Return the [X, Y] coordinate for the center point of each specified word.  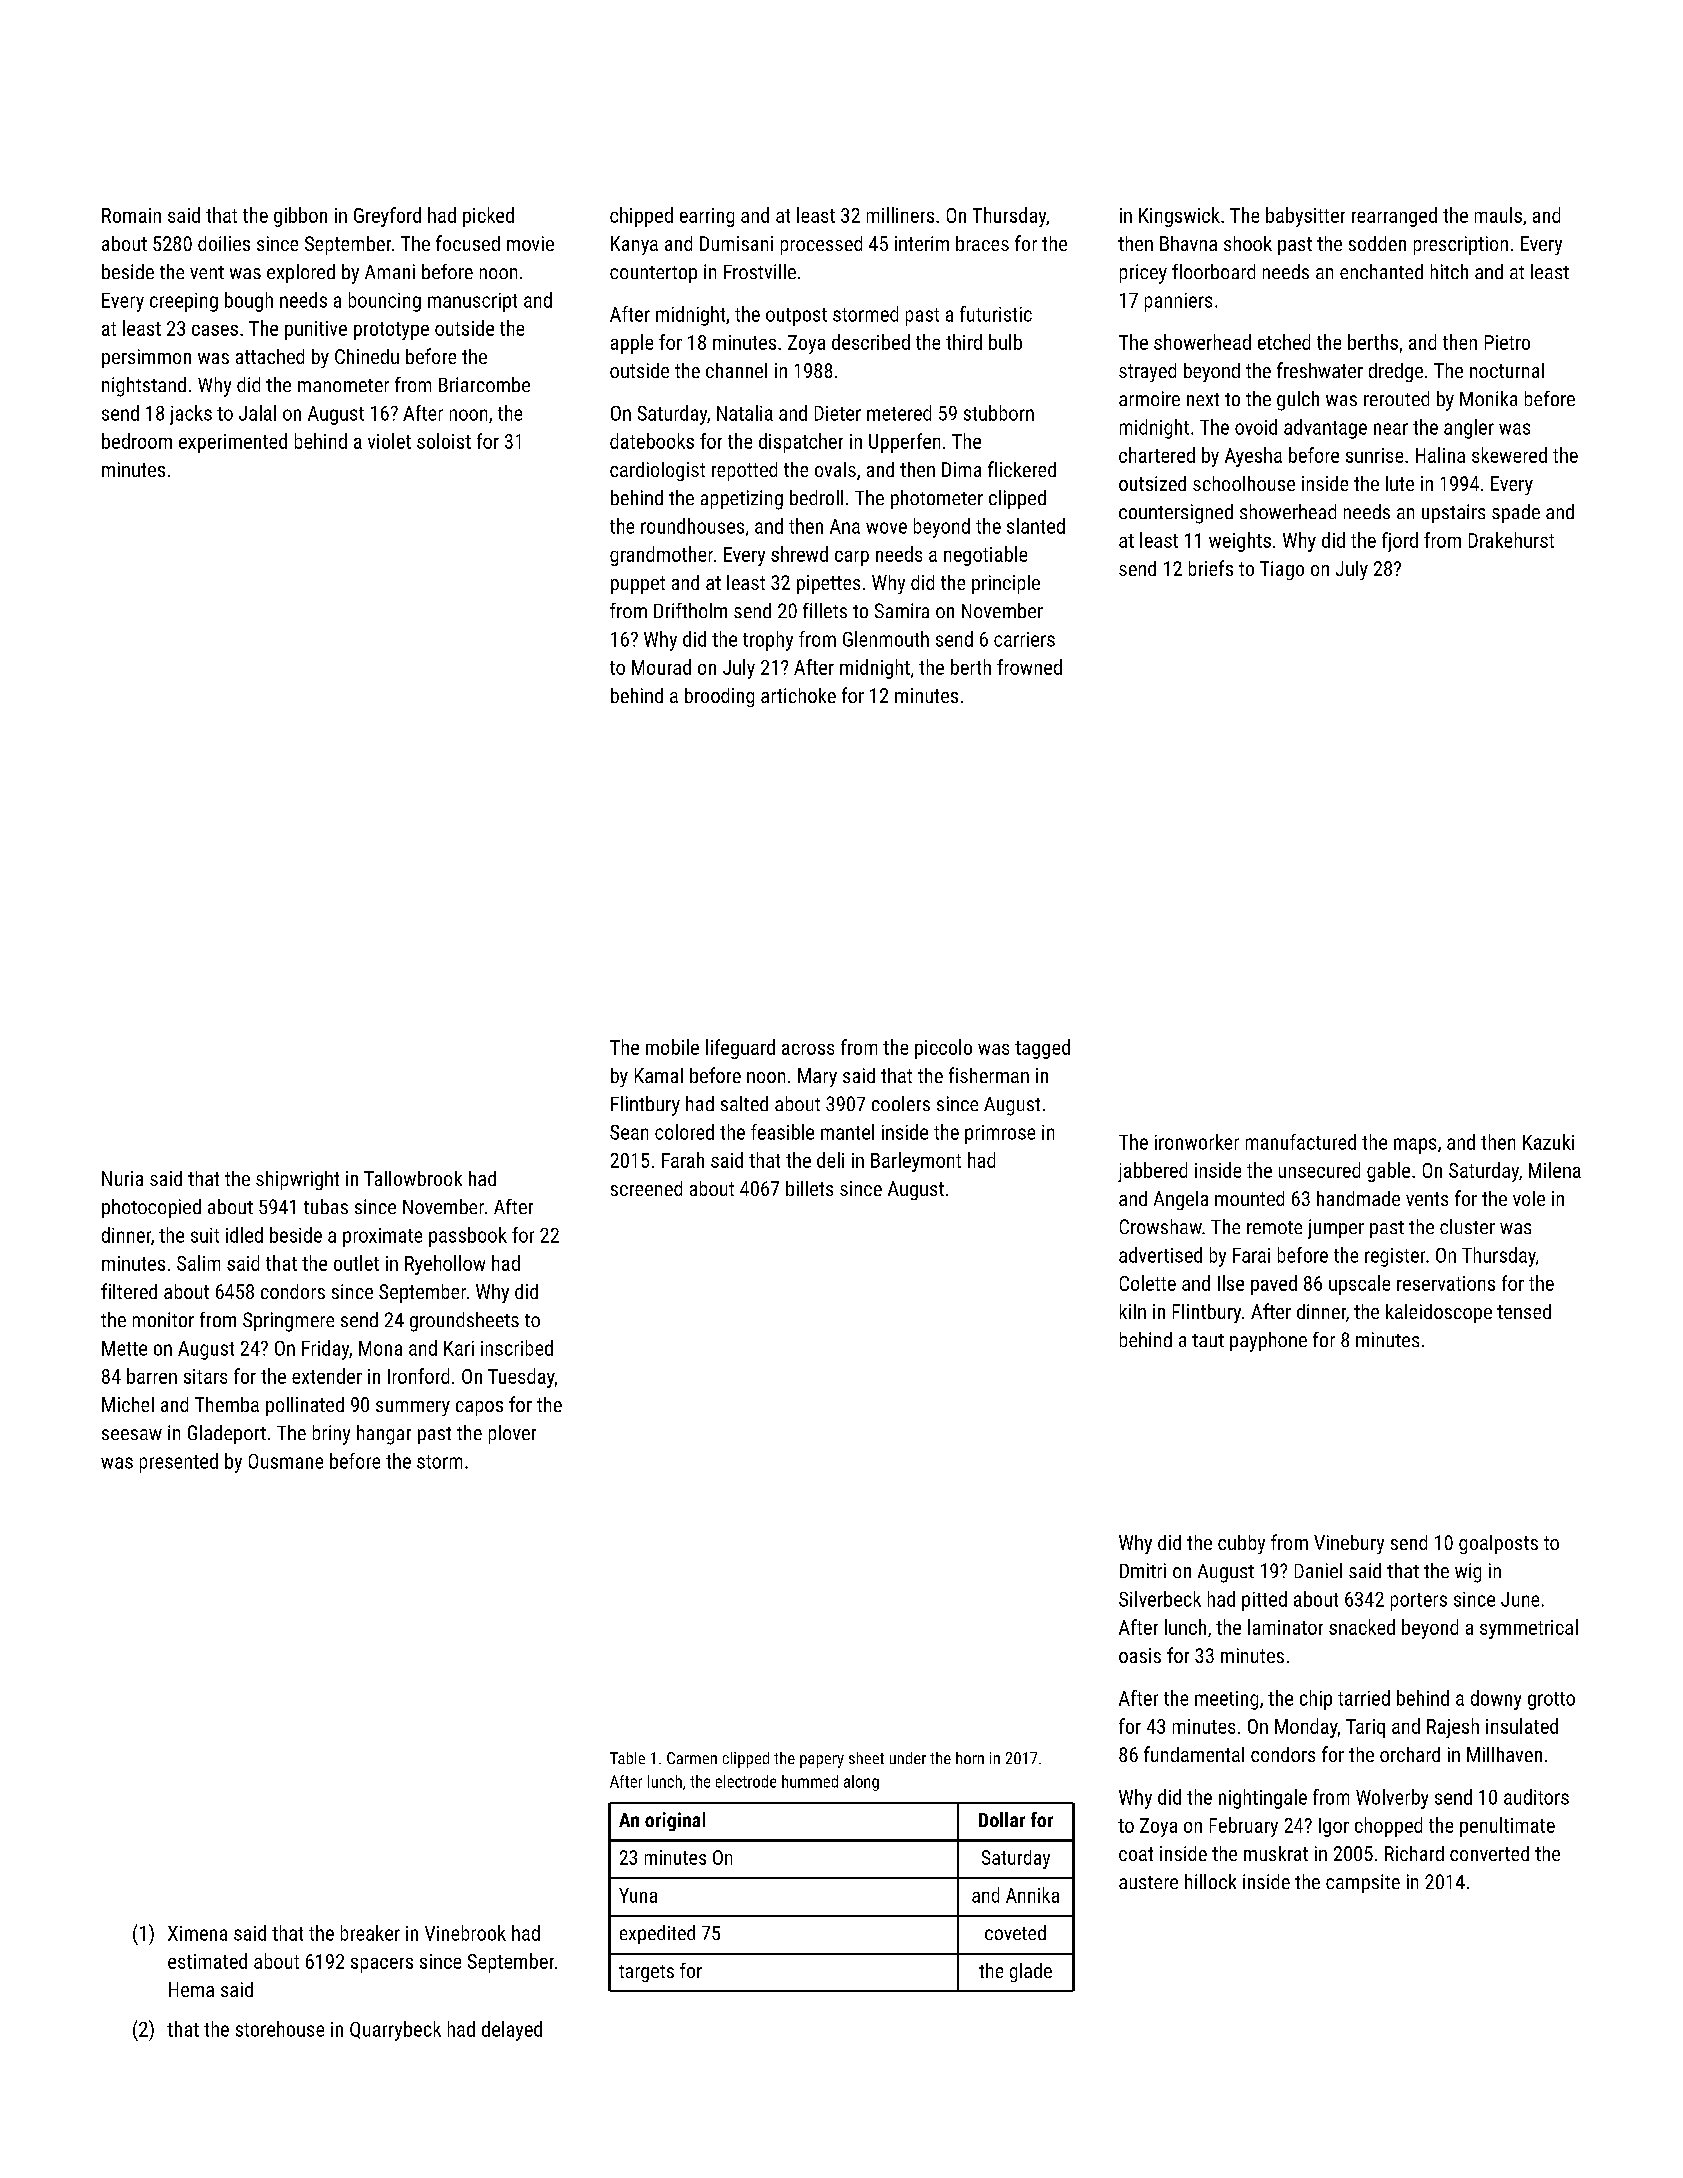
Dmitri [1143, 1570]
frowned [1029, 667]
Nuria [122, 1178]
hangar [384, 1435]
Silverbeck [1160, 1599]
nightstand [144, 387]
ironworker [1197, 1142]
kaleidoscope [1439, 1313]
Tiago [1282, 570]
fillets [825, 610]
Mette [124, 1348]
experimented [233, 443]
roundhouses [692, 526]
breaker [370, 1933]
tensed [1524, 1311]
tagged [1042, 1049]
